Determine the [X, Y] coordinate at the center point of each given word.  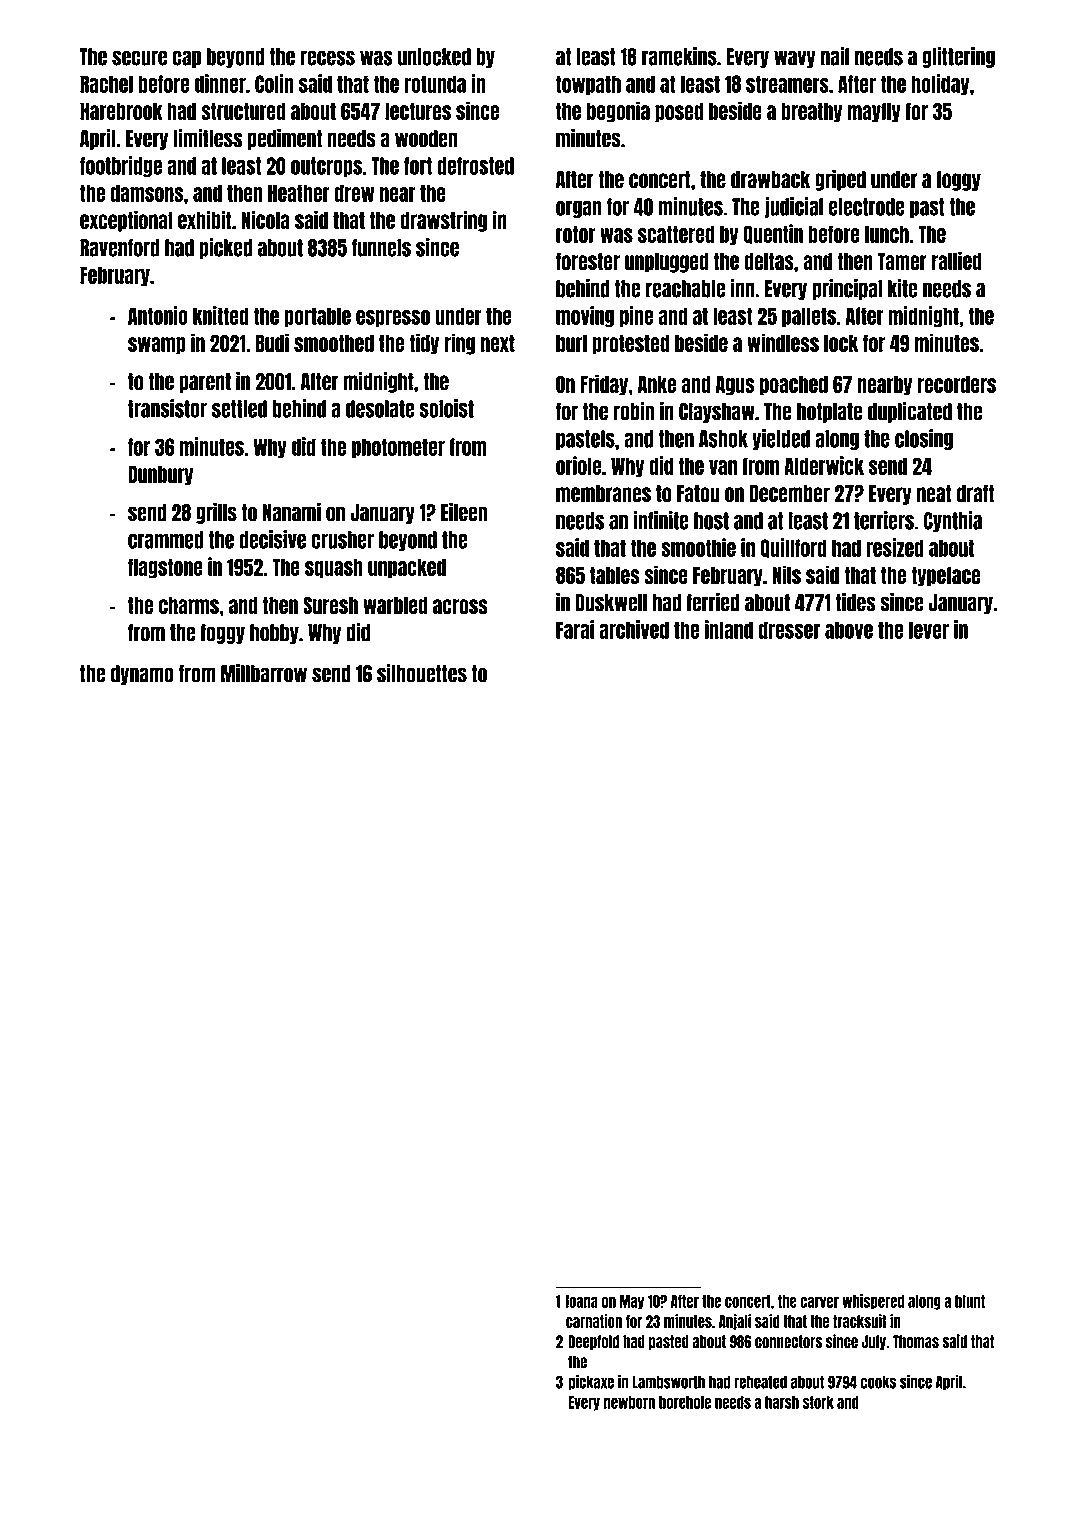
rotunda [435, 84]
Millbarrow [264, 673]
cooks [878, 1382]
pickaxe [591, 1383]
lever [929, 630]
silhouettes [422, 673]
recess [327, 58]
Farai [575, 629]
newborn [629, 1402]
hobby [274, 634]
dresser [789, 630]
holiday [940, 84]
